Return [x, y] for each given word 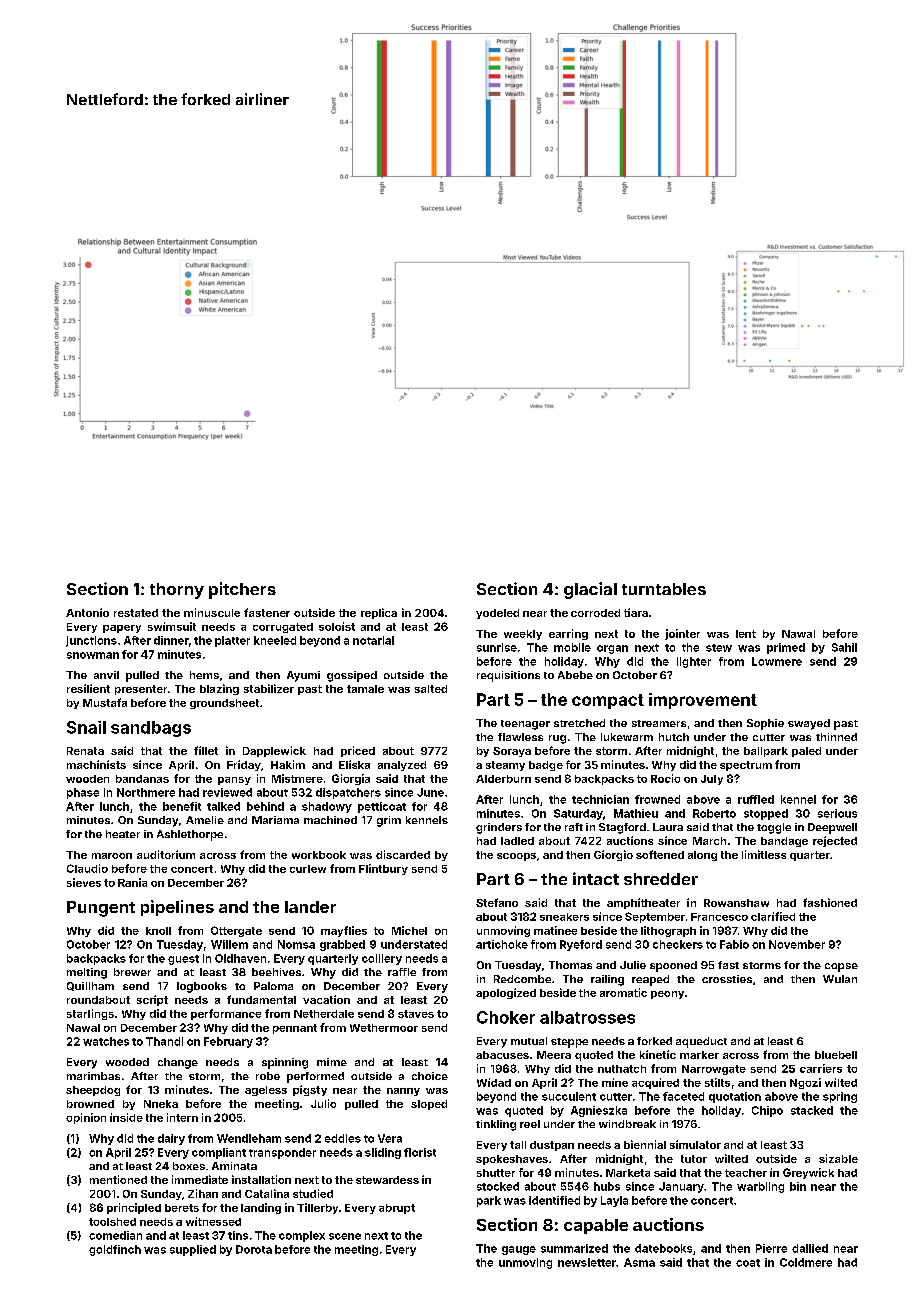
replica [379, 613]
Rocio [665, 778]
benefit [182, 806]
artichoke [502, 944]
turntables [664, 589]
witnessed [213, 1221]
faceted [683, 1096]
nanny [403, 1092]
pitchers [242, 590]
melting [87, 973]
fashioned [830, 902]
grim [389, 821]
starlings [90, 1014]
